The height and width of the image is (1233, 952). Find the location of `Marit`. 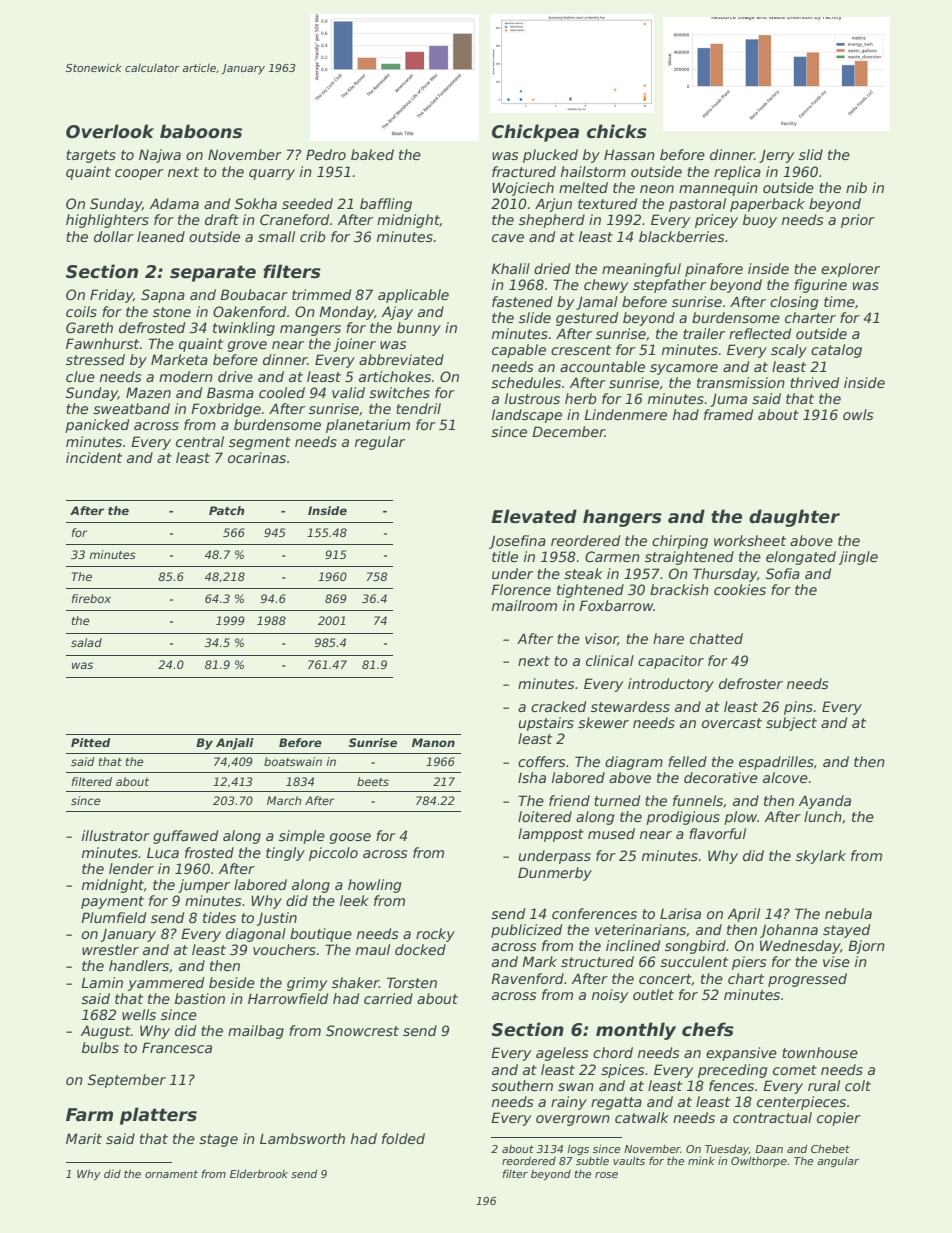

Marit is located at coordinates (84, 1138).
